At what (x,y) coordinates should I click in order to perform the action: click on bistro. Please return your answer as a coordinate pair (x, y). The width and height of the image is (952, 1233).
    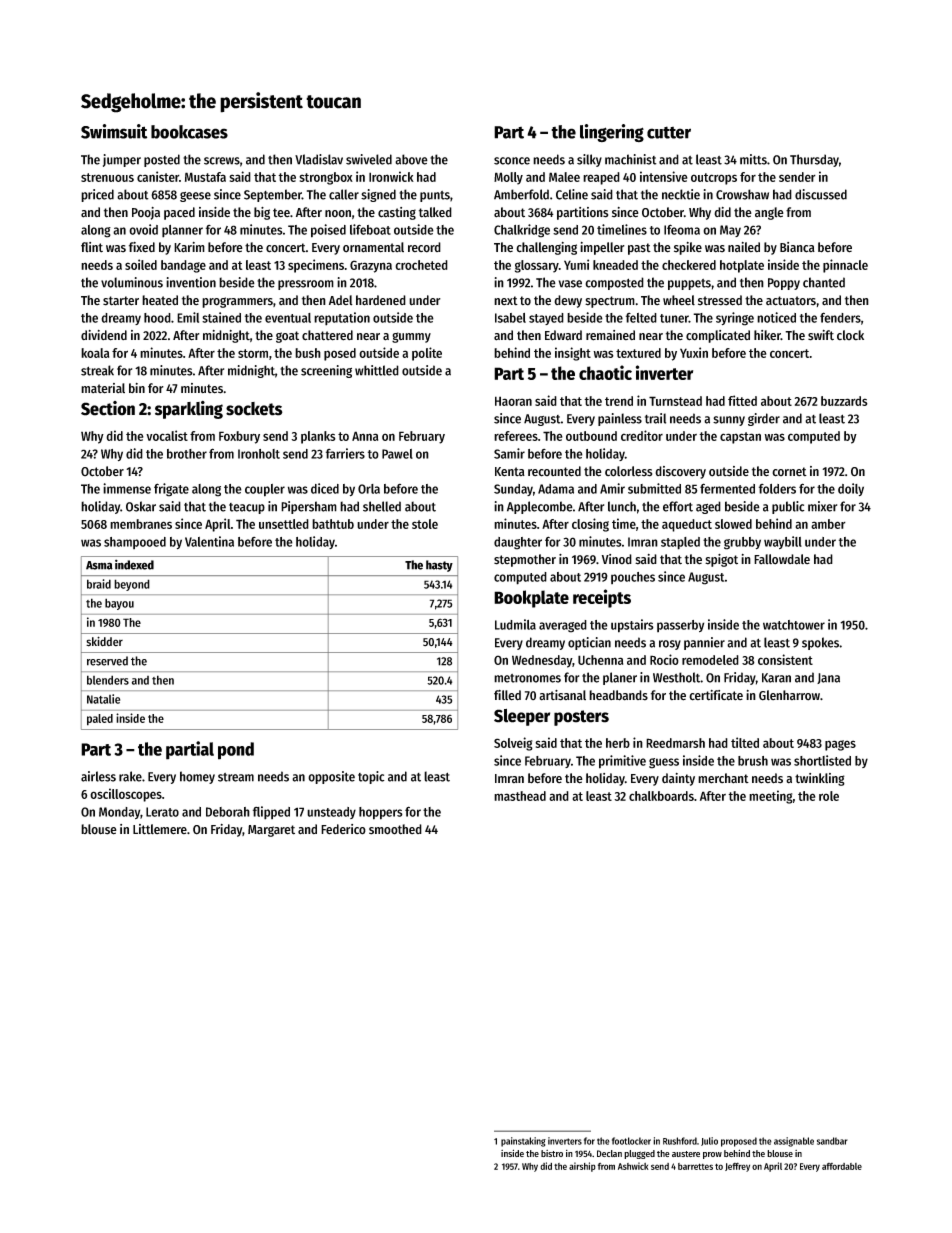
    Looking at the image, I should click on (552, 1153).
